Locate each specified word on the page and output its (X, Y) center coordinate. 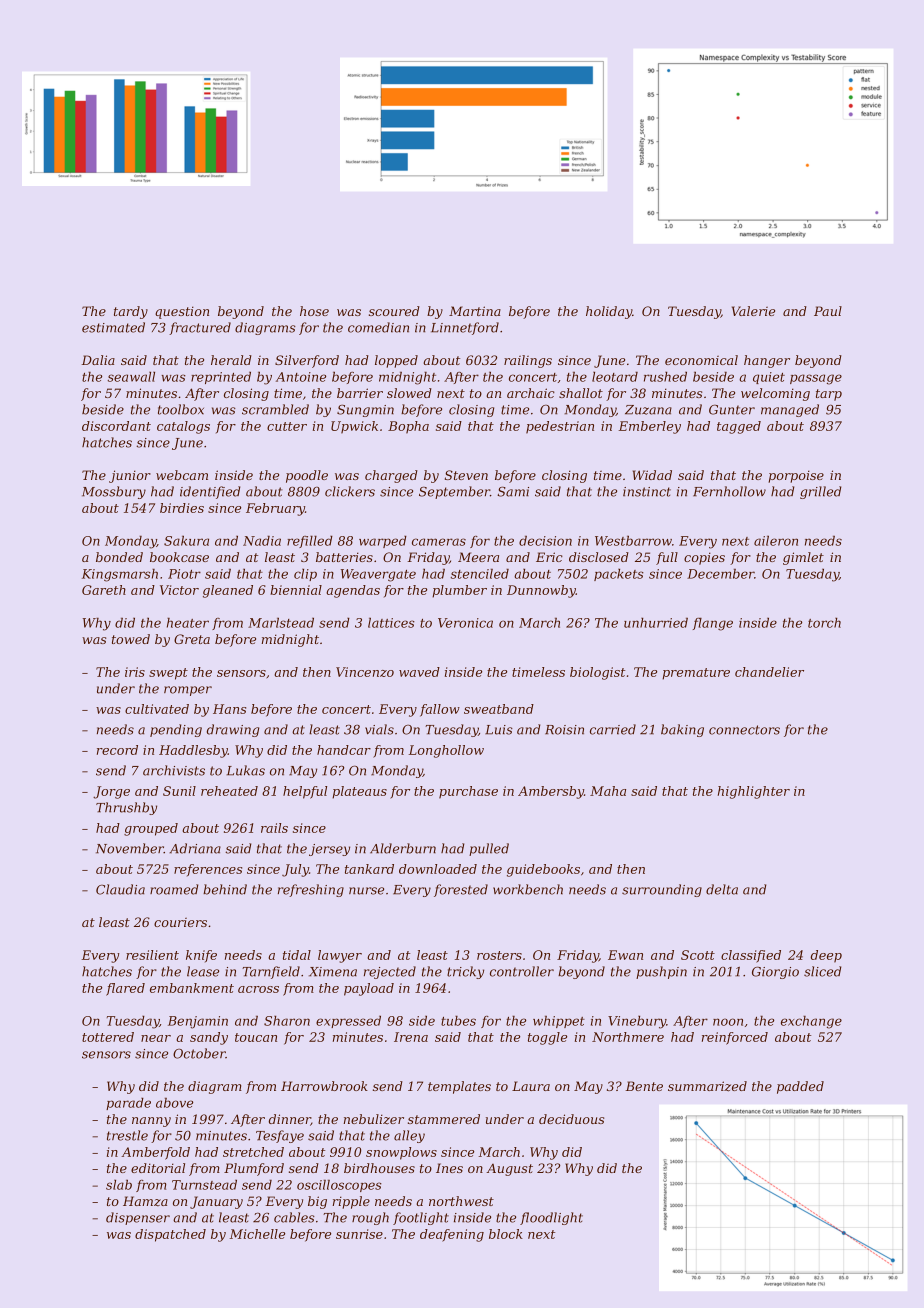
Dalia (98, 360)
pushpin (661, 972)
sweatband (499, 709)
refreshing (311, 890)
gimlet (803, 558)
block (506, 1234)
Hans (229, 709)
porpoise (796, 476)
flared (125, 989)
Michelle (257, 1234)
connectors (744, 730)
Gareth (104, 590)
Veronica (465, 623)
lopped (396, 361)
